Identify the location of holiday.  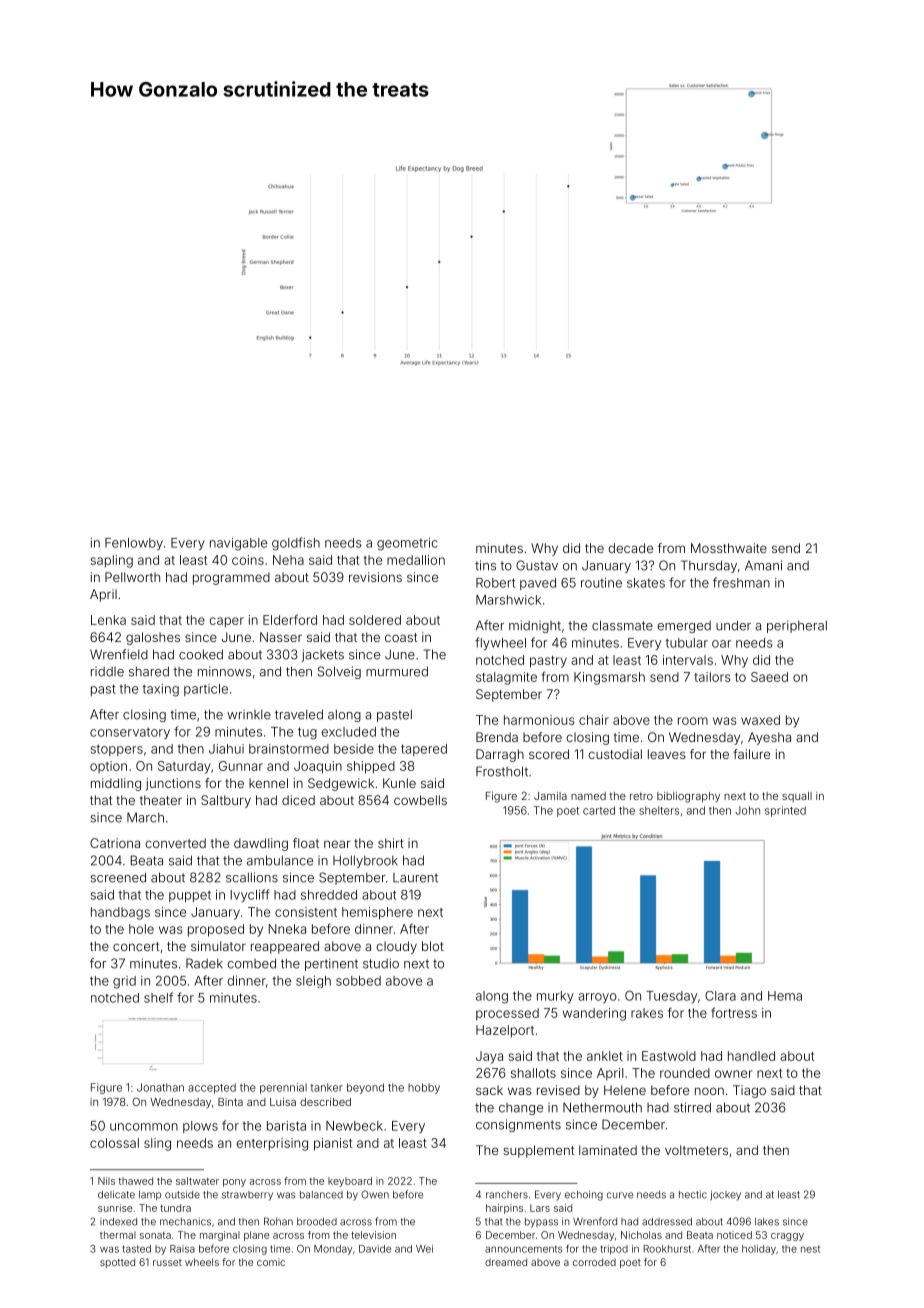
(759, 1250).
